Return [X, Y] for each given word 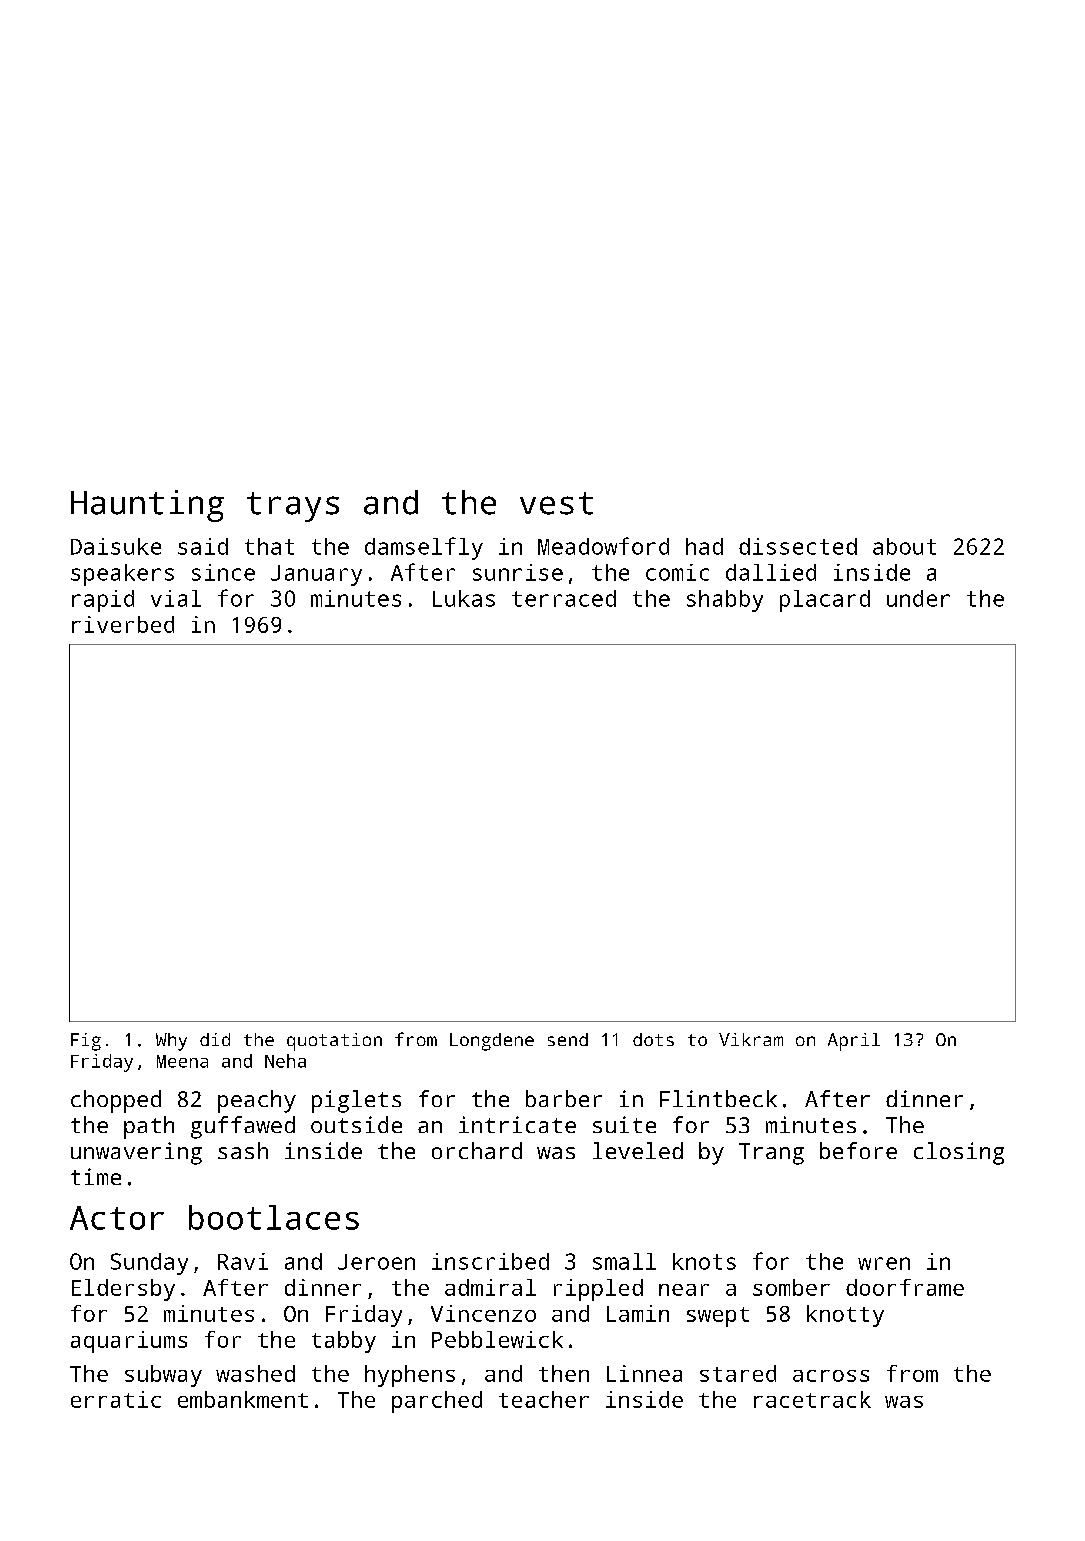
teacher [544, 1399]
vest [556, 503]
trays [293, 507]
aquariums [129, 1342]
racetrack [812, 1399]
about [904, 546]
